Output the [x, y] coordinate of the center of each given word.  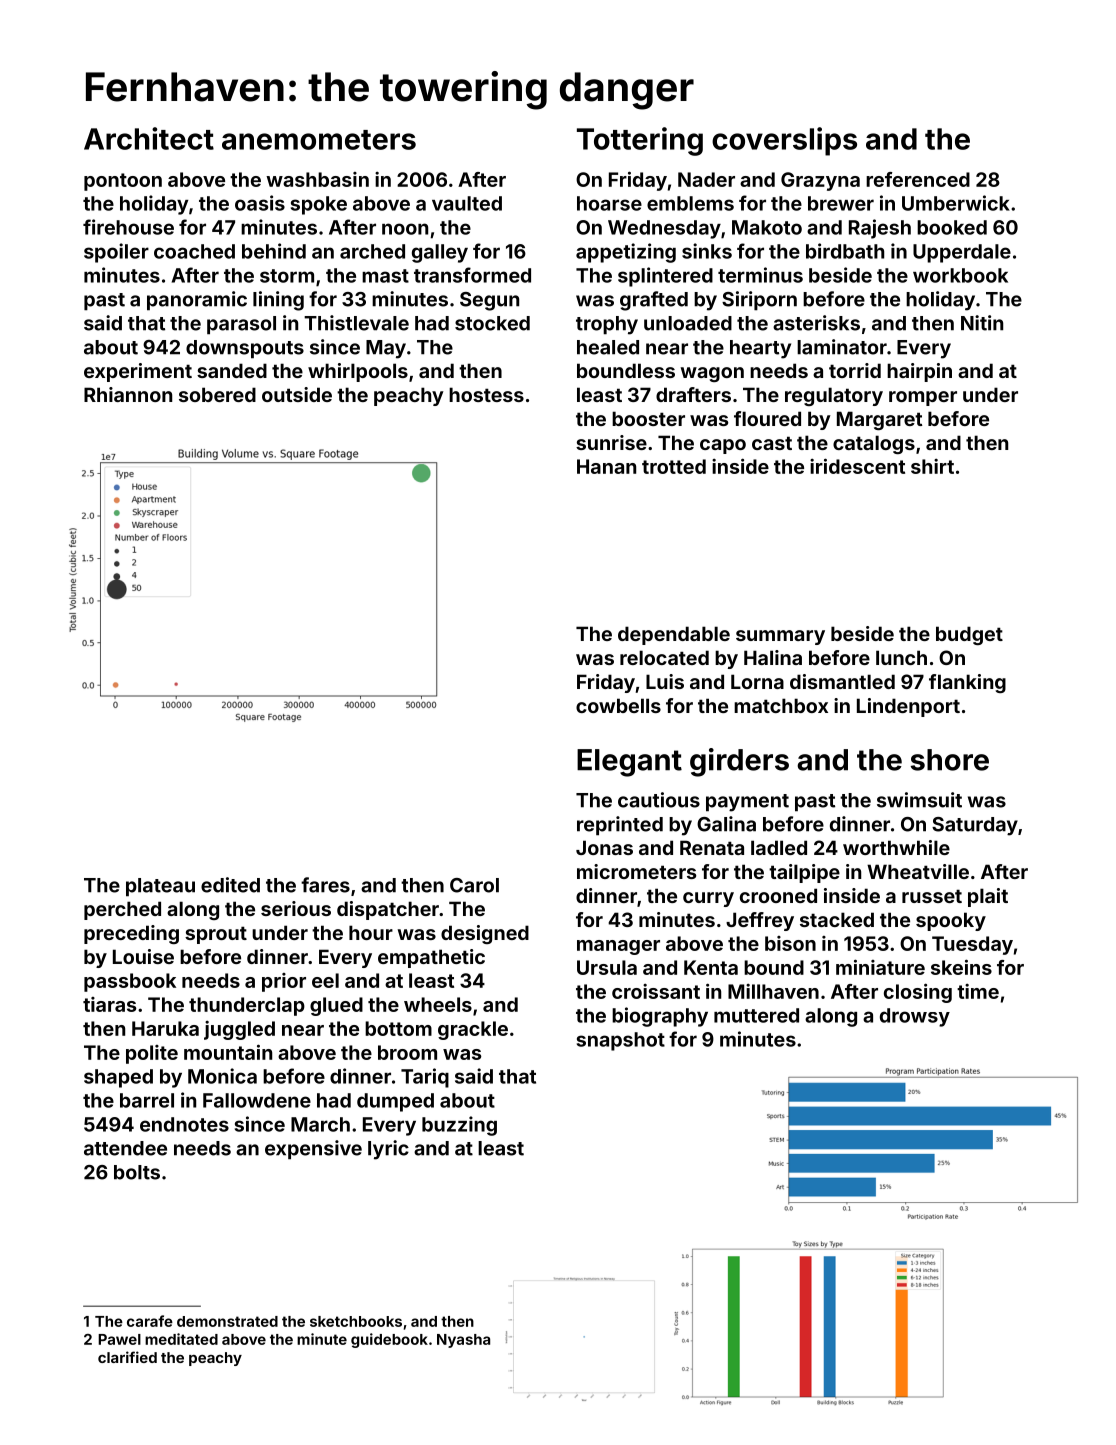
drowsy [915, 1017]
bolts [137, 1172]
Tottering [640, 141]
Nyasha [463, 1341]
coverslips [784, 141]
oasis [260, 203]
